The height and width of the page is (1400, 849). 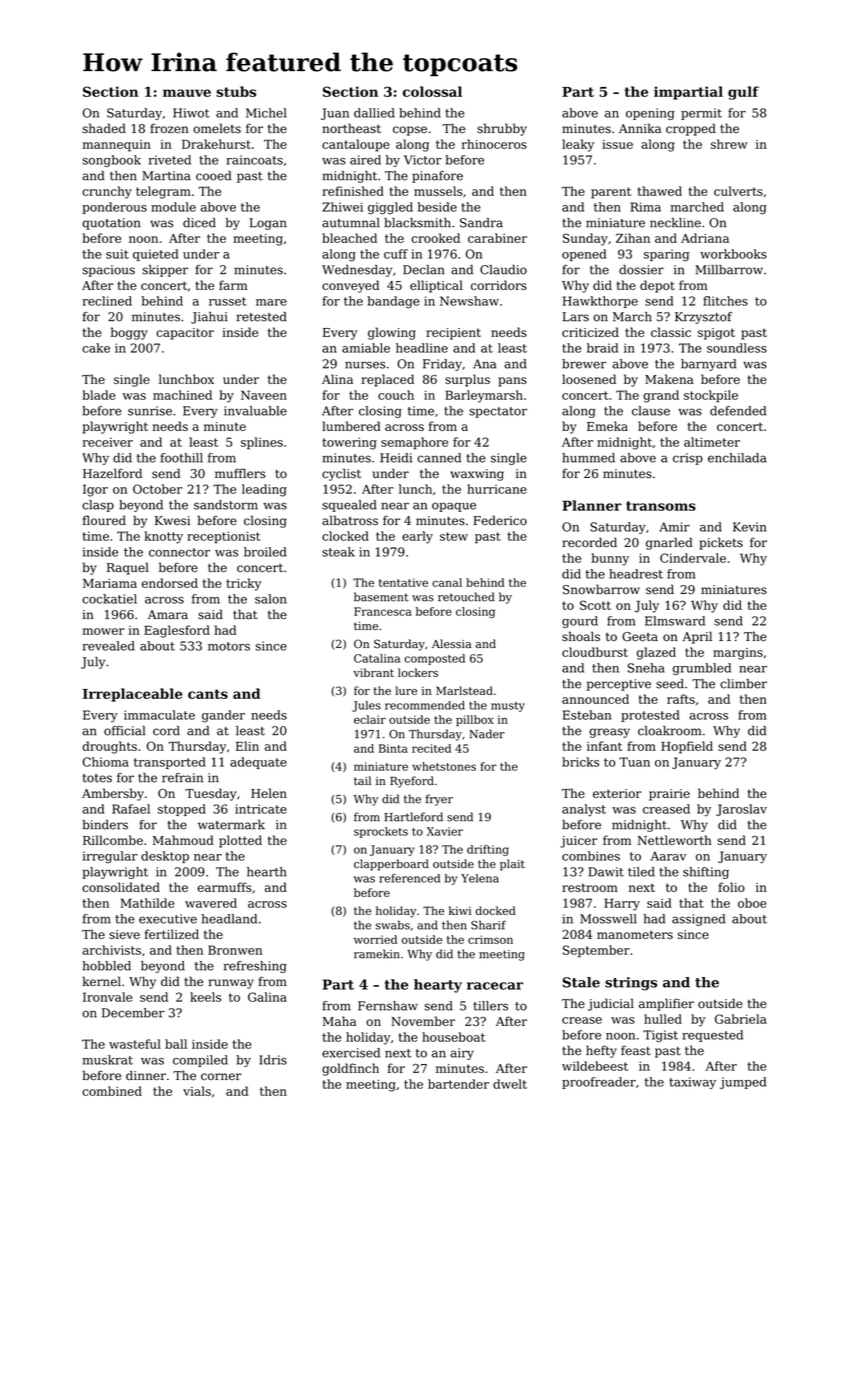 I want to click on couch, so click(x=396, y=395).
